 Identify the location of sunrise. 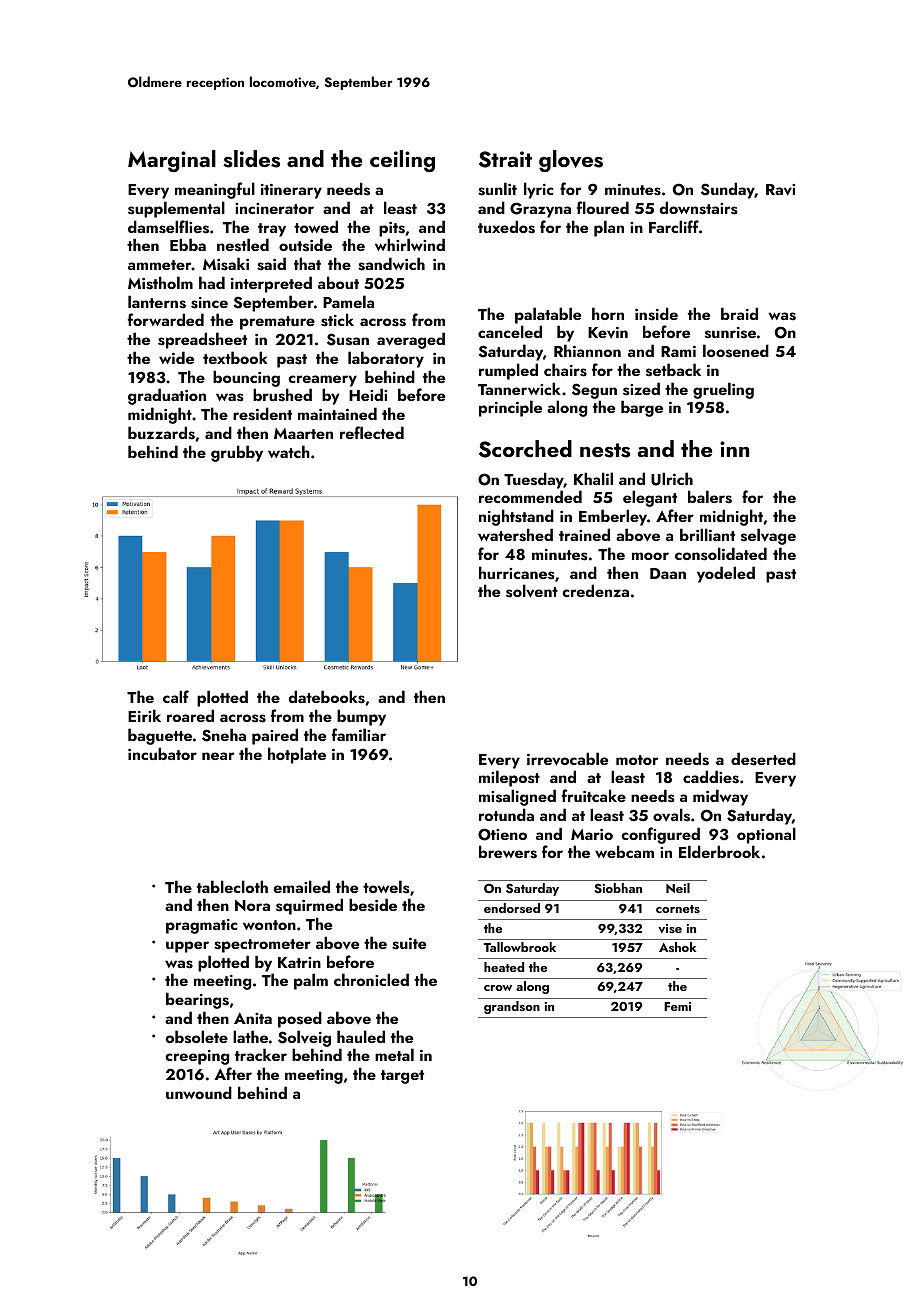
(730, 333).
